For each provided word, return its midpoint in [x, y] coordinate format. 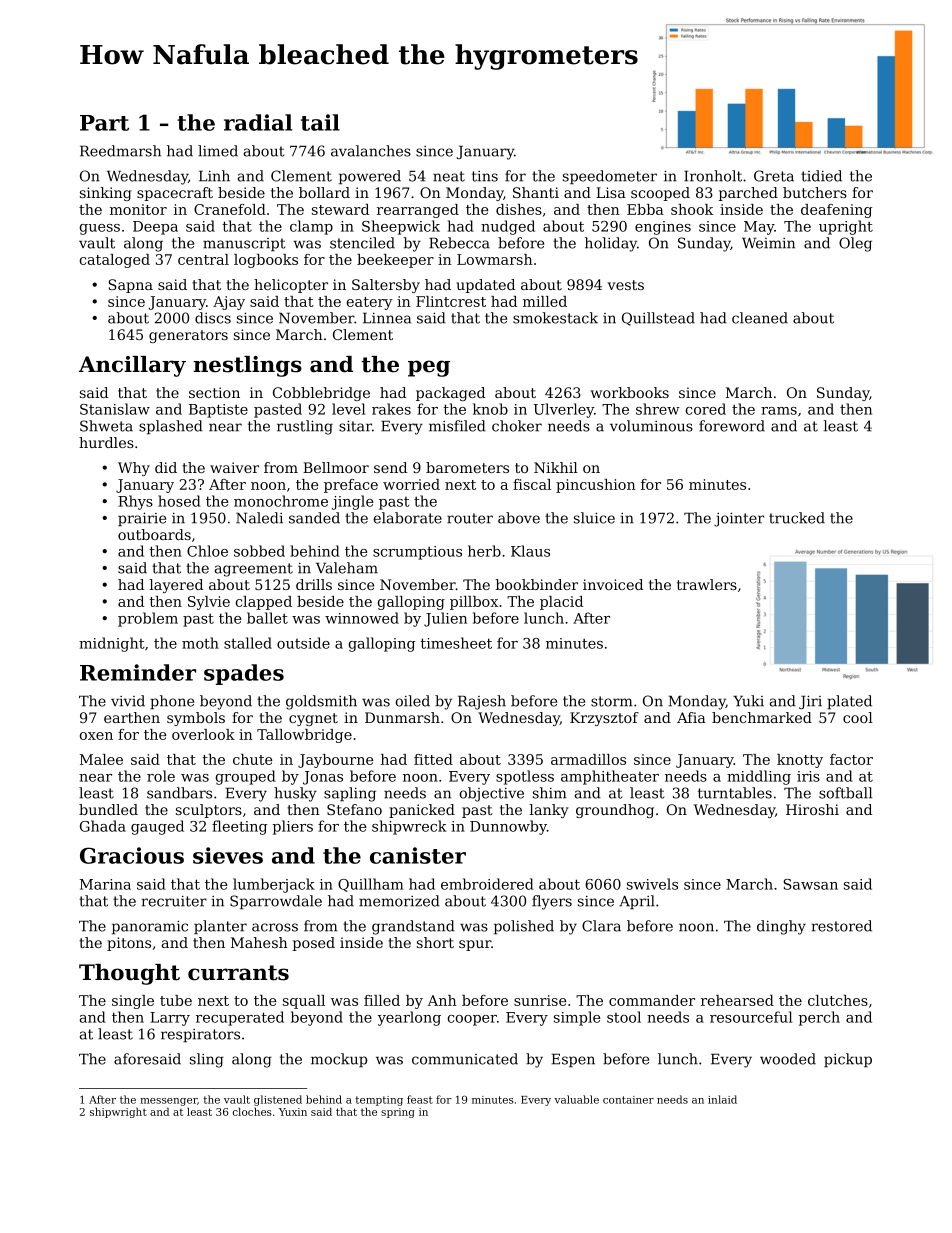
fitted [433, 759]
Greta [774, 176]
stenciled [362, 243]
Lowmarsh [495, 259]
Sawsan [810, 884]
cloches [252, 1112]
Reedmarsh [120, 151]
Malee [101, 759]
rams [779, 411]
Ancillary [132, 366]
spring [398, 1113]
